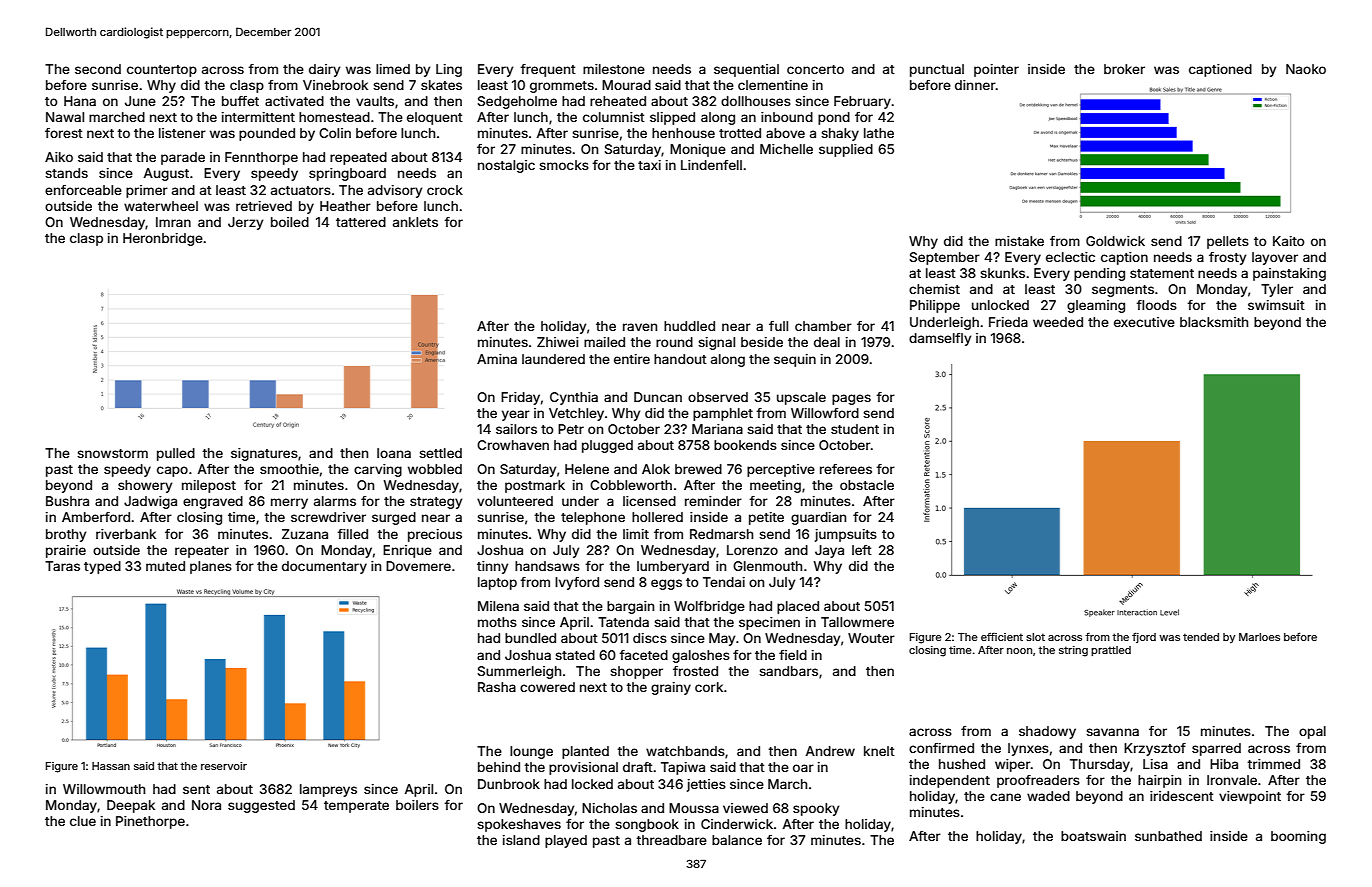  Describe the element at coordinates (566, 841) in the screenshot. I see `played` at that location.
